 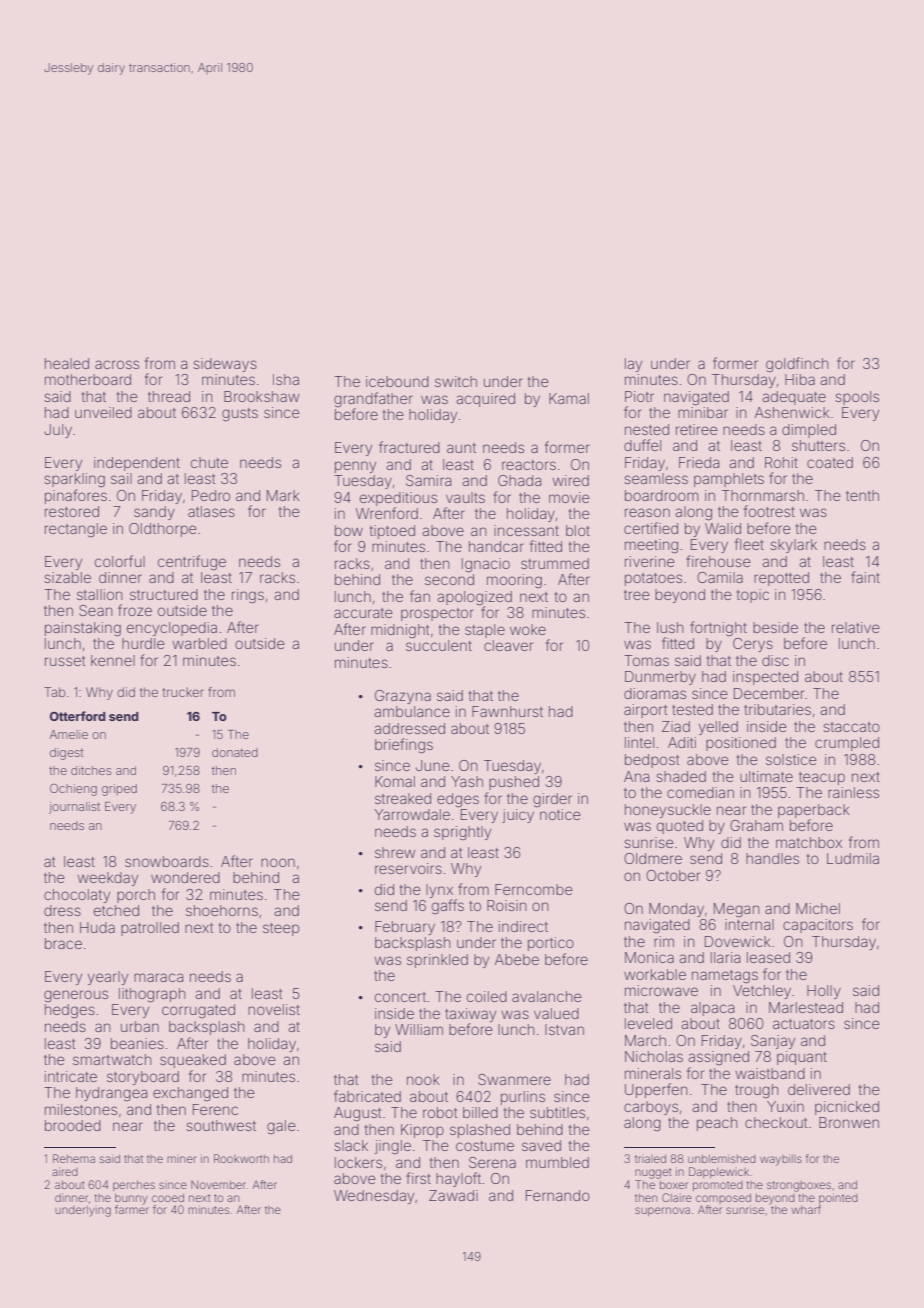 What do you see at coordinates (397, 381) in the document?
I see `icebound` at bounding box center [397, 381].
